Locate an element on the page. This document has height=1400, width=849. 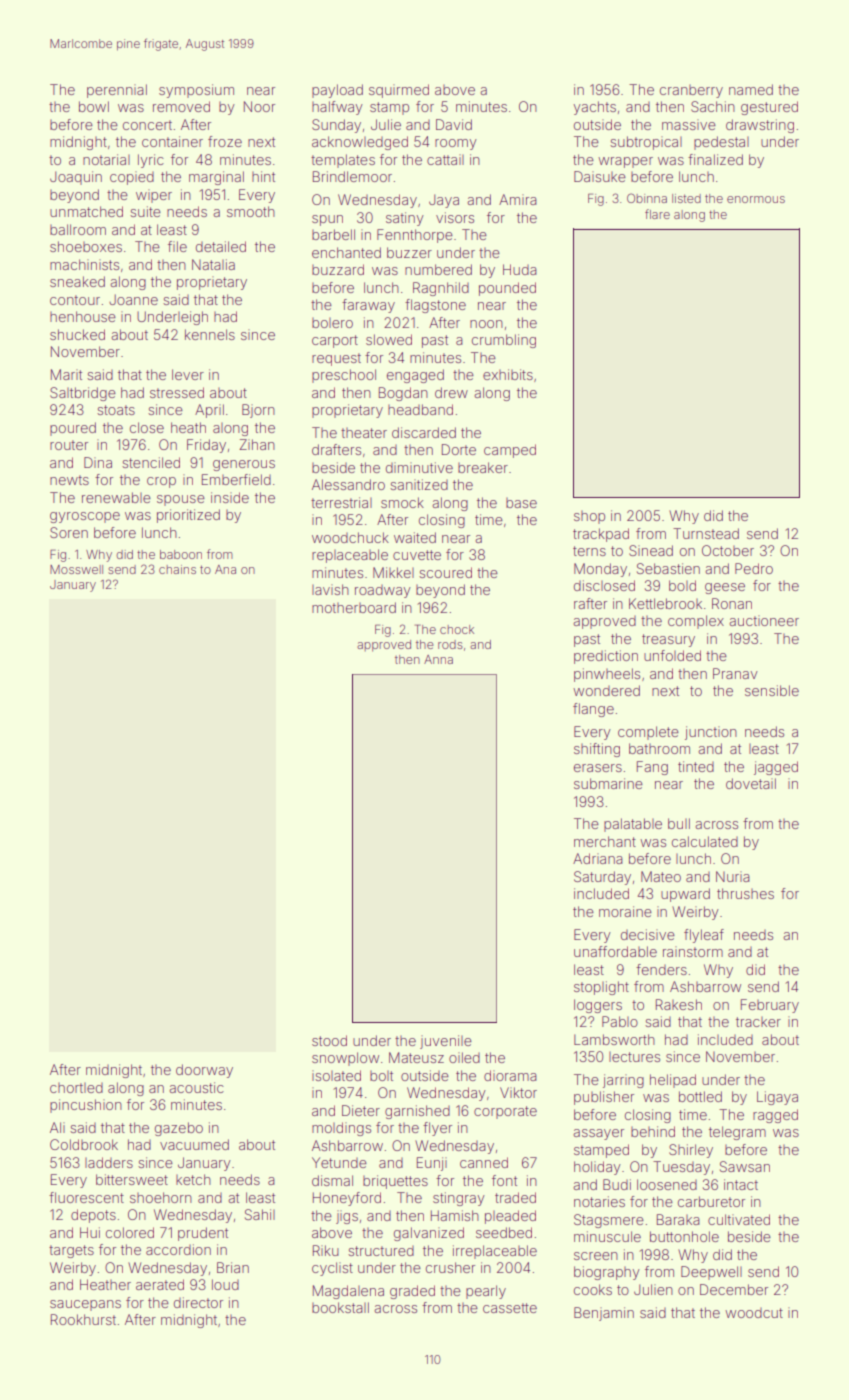
chains is located at coordinates (177, 569).
